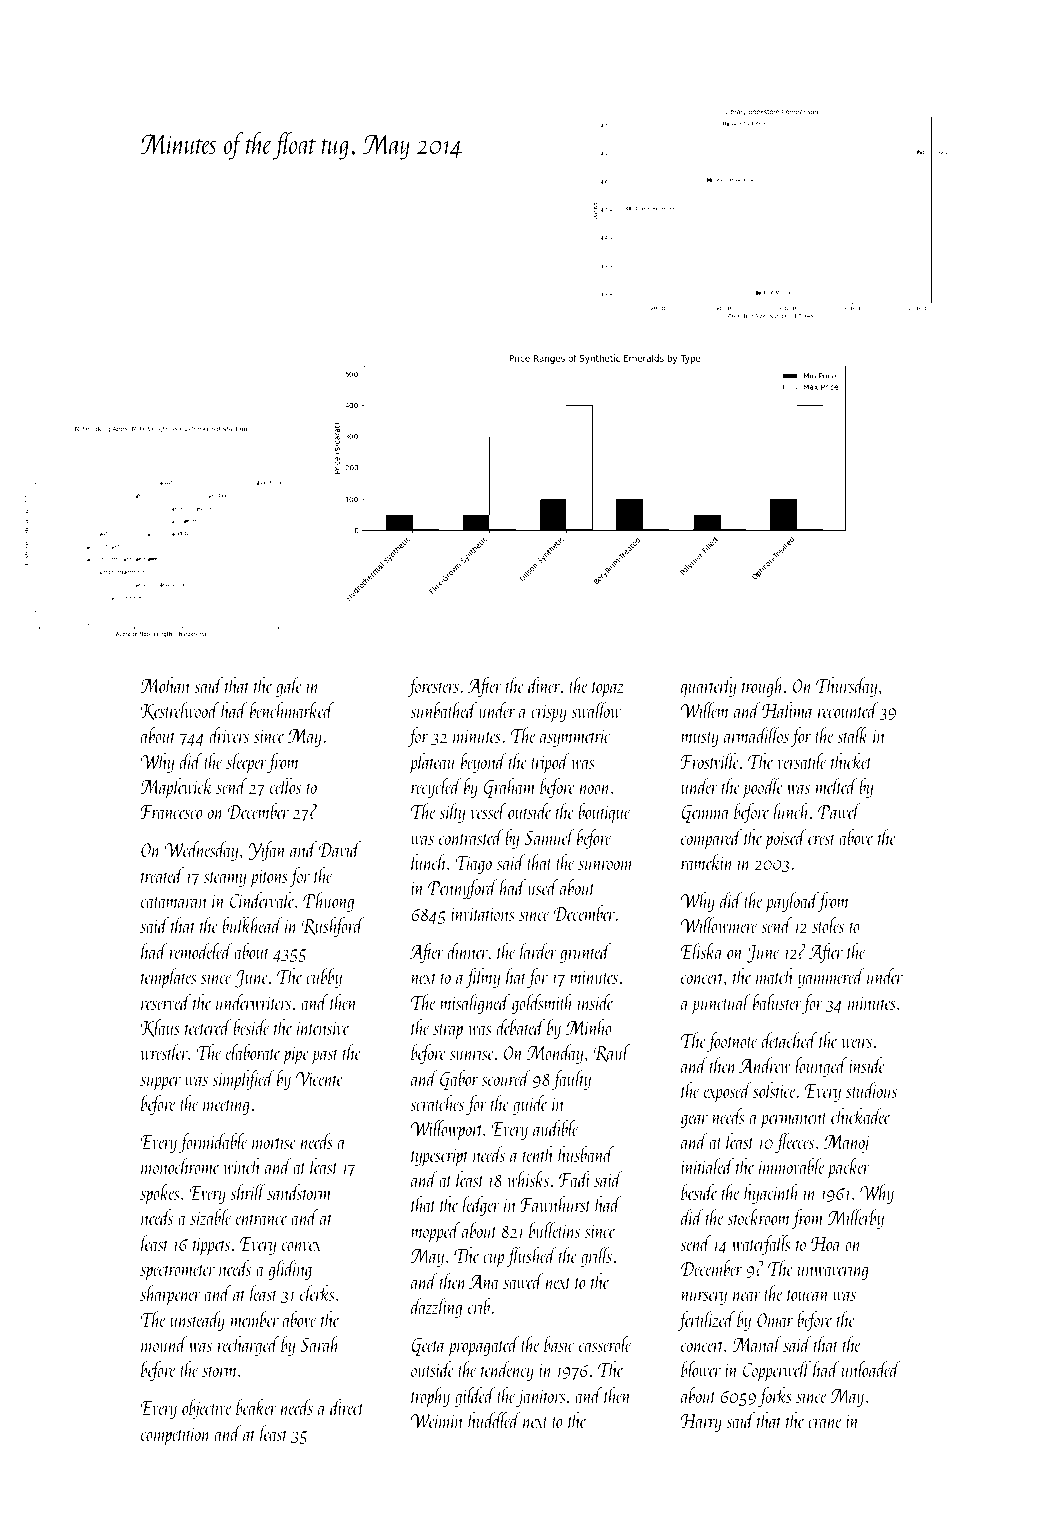 The image size is (1045, 1513). I want to click on misaligned, so click(475, 1004).
